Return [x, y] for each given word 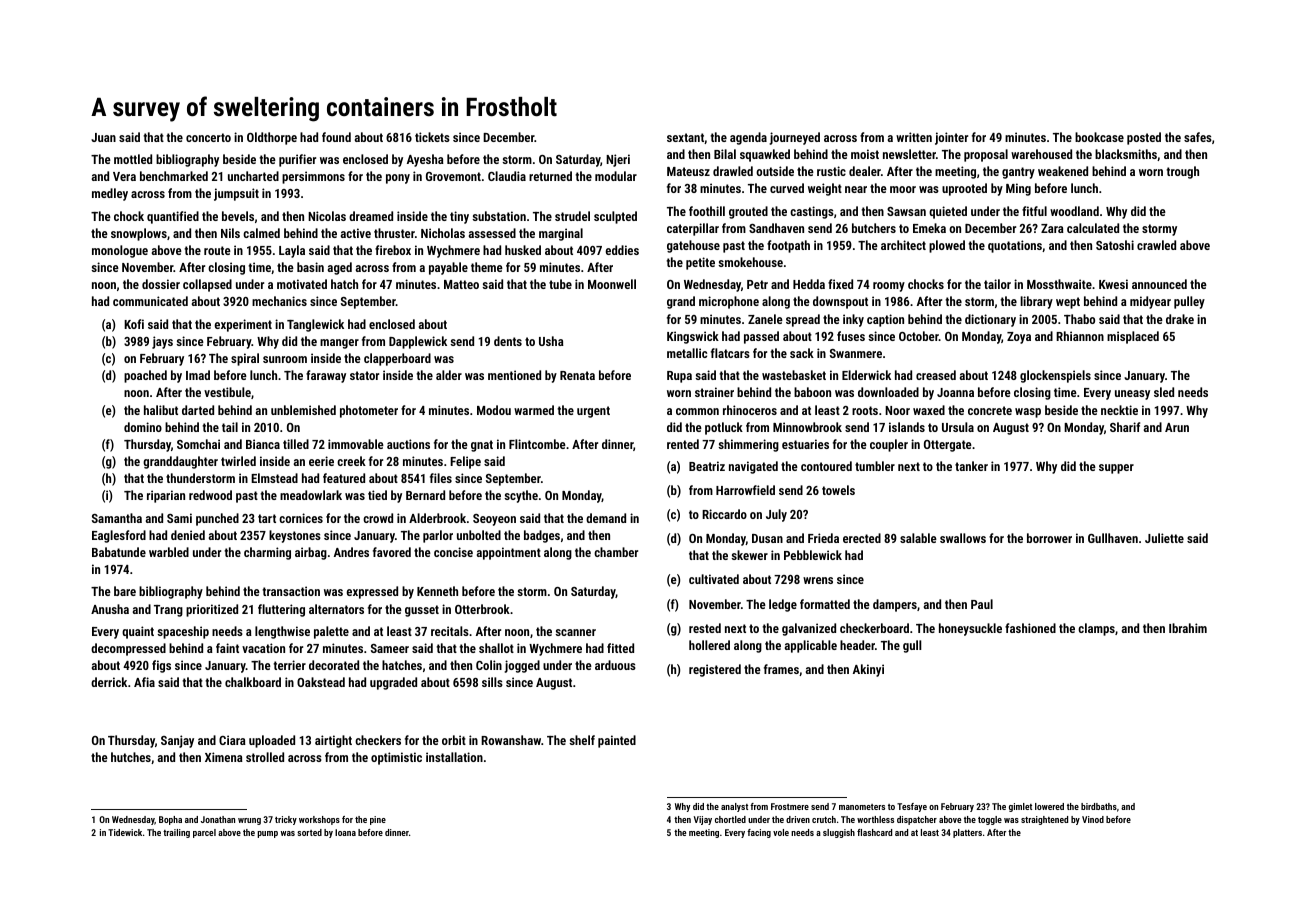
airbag [311, 553]
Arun [1177, 427]
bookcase [1099, 137]
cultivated [714, 579]
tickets [432, 137]
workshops [319, 820]
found [336, 137]
